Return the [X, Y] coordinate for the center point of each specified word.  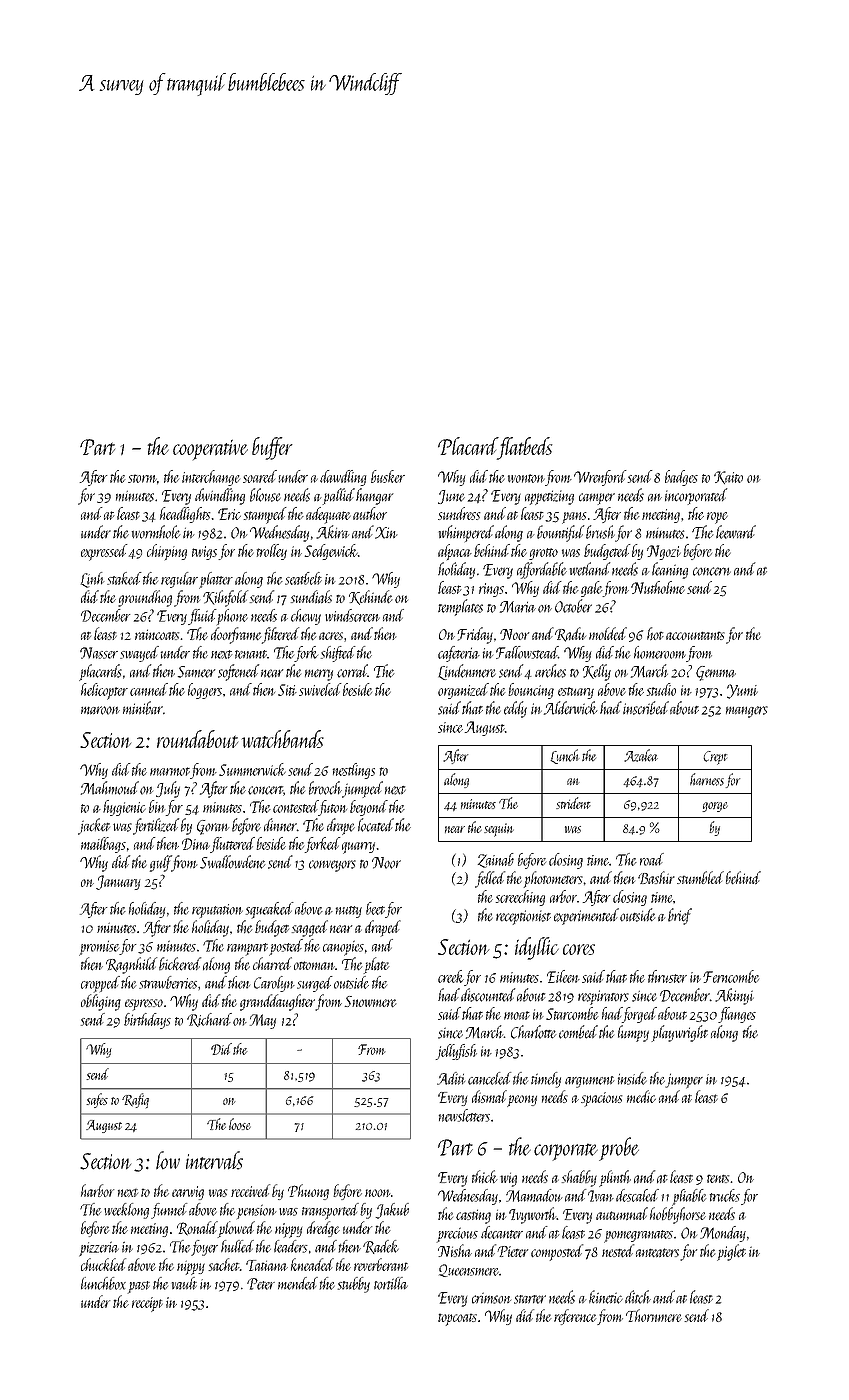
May [263, 1021]
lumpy [633, 1033]
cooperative [210, 450]
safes [97, 1100]
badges [681, 478]
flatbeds [525, 448]
